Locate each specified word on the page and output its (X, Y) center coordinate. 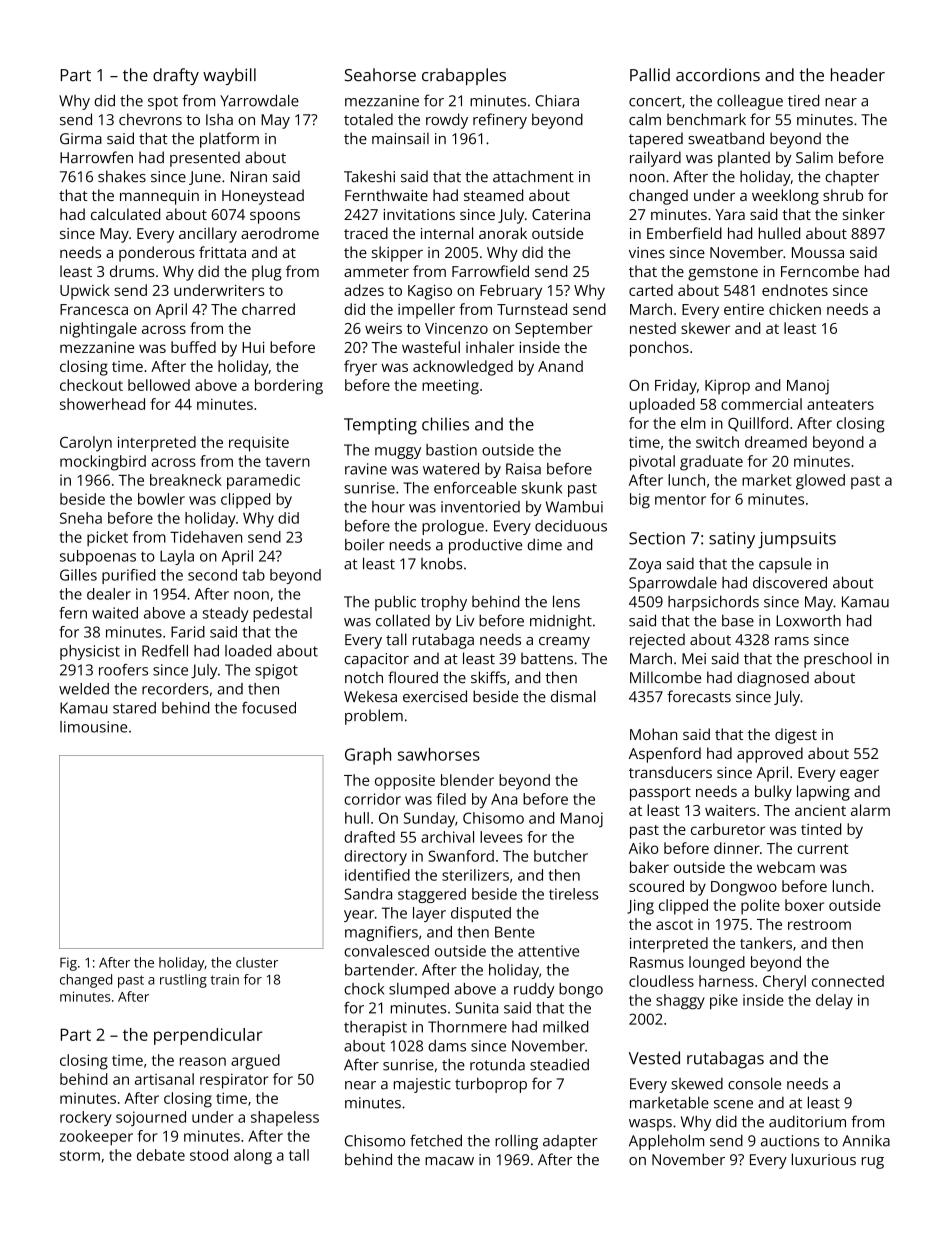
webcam (786, 867)
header (858, 75)
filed (451, 799)
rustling (183, 981)
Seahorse (380, 75)
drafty (176, 76)
